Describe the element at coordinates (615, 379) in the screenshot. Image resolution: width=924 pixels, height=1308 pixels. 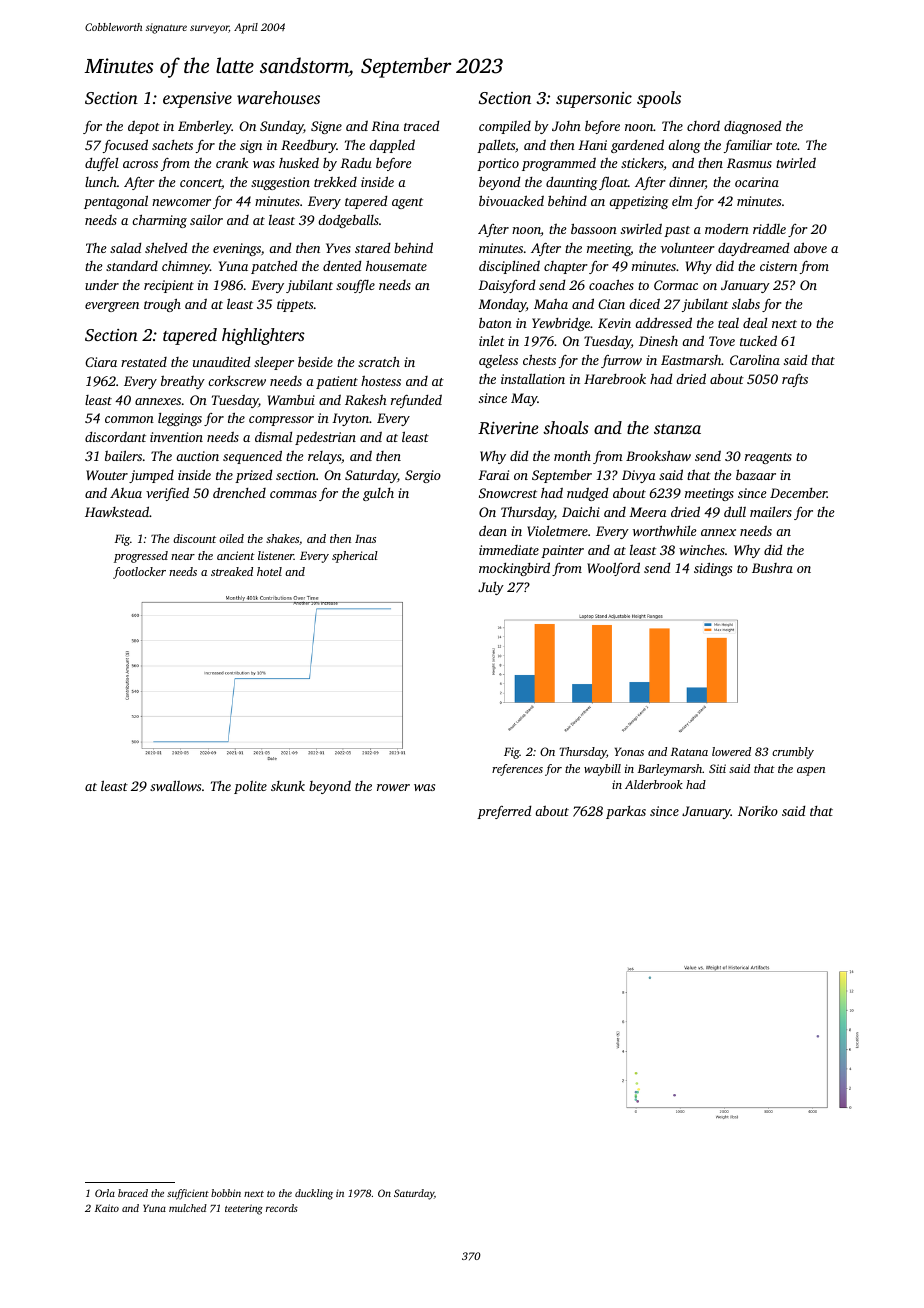
I see `Harebrook` at that location.
